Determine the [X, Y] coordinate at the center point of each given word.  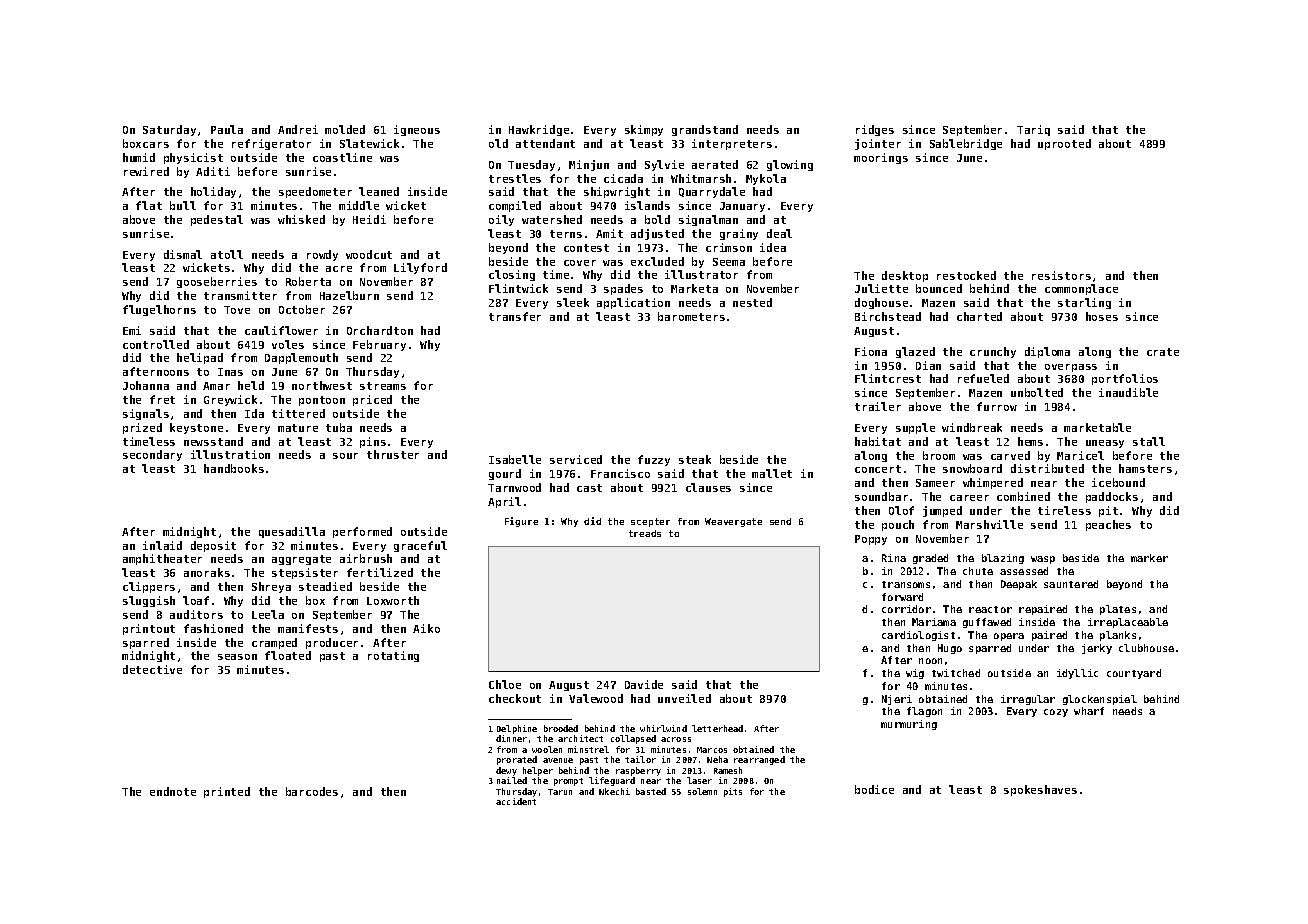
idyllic [1077, 674]
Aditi [213, 171]
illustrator [701, 274]
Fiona [871, 351]
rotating [393, 656]
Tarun [560, 792]
